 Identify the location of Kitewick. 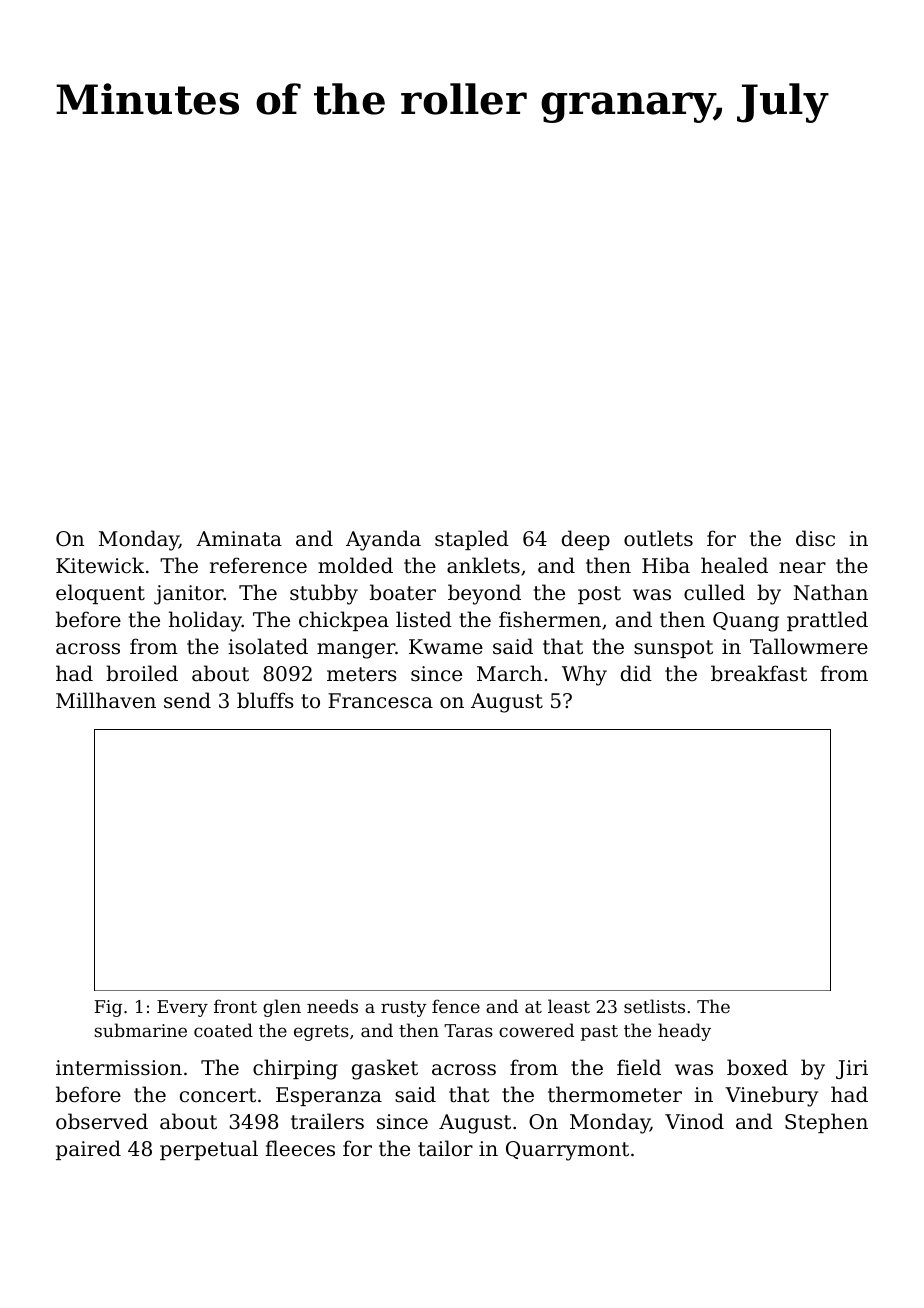
(100, 565).
